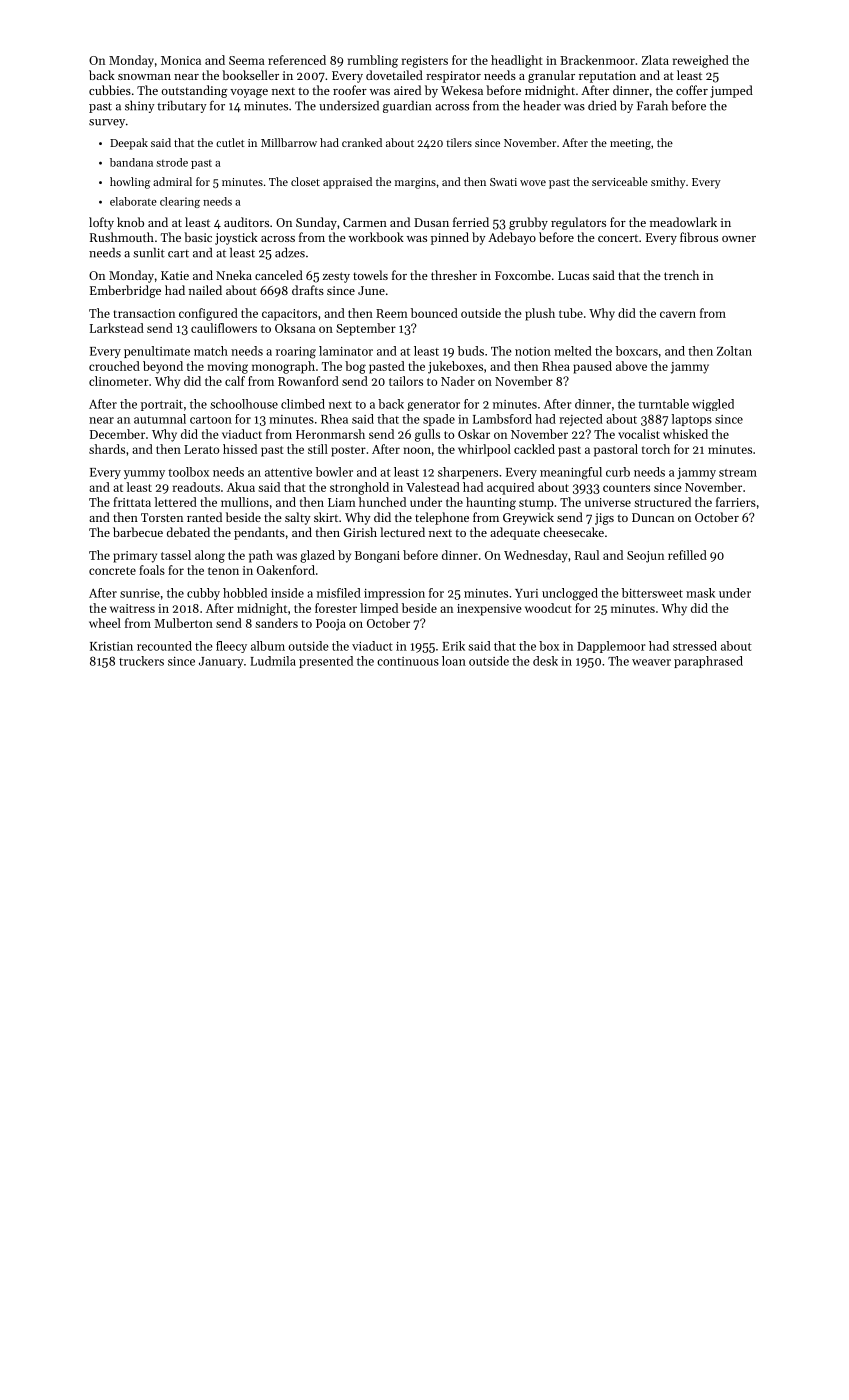 This image has height=1400, width=849. Describe the element at coordinates (734, 351) in the image. I see `Zoltan` at that location.
